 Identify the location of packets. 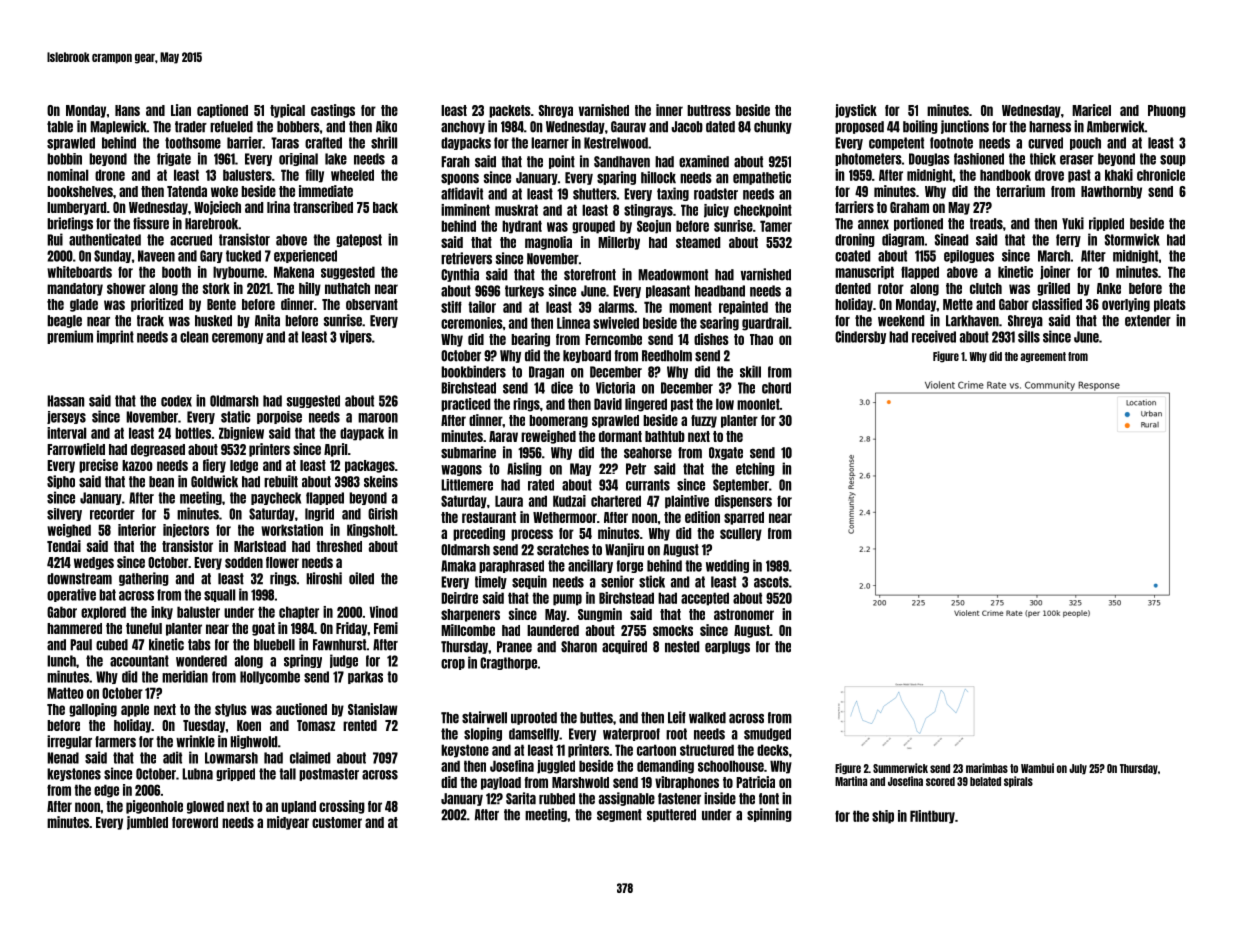
(510, 111).
